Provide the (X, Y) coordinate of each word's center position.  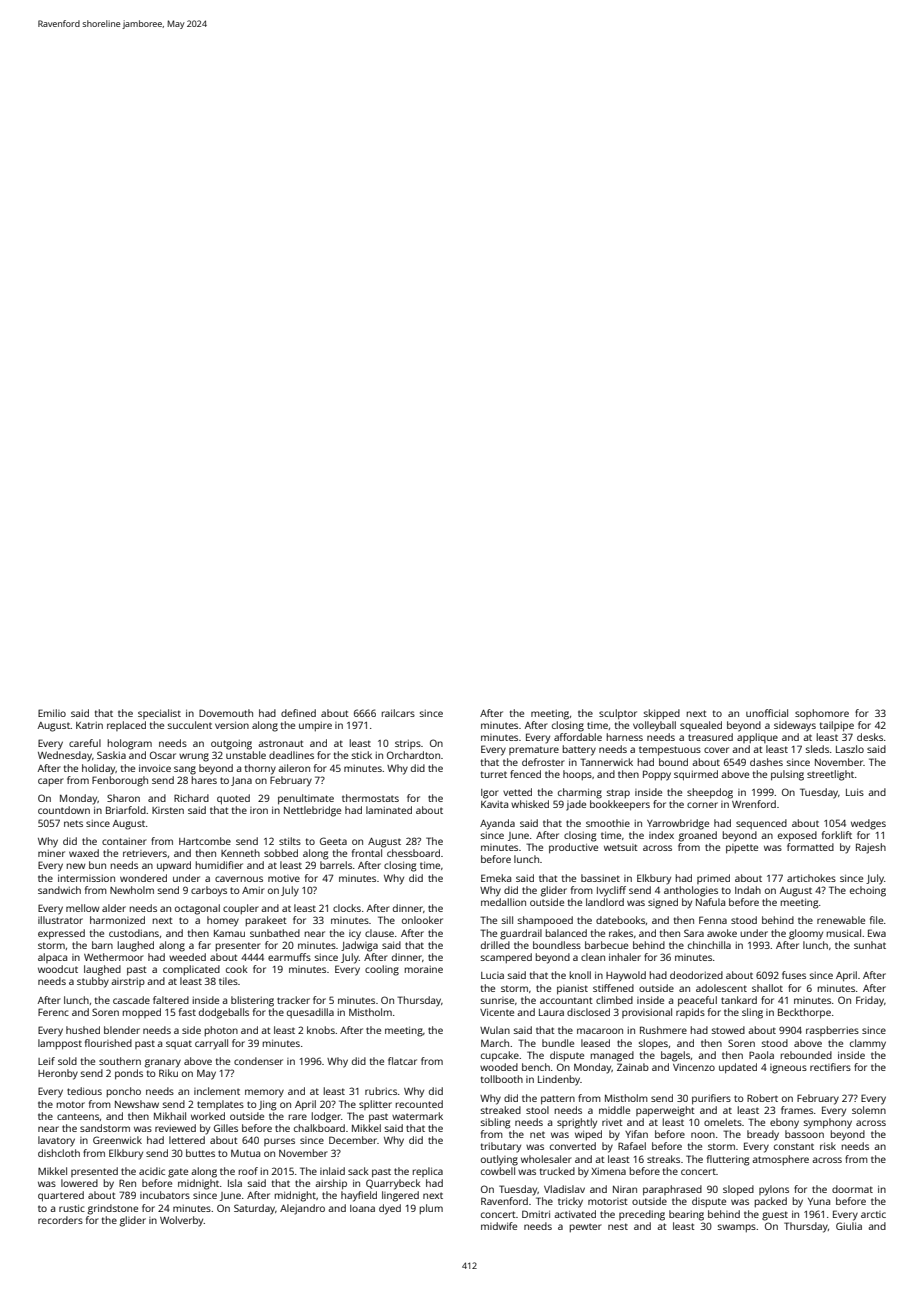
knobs (321, 1030)
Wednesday (65, 756)
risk (828, 1146)
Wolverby (182, 1221)
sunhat (870, 945)
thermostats (370, 798)
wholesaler (546, 1159)
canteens (78, 1116)
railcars (398, 713)
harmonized (117, 920)
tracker (293, 1000)
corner (702, 805)
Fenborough (120, 781)
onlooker (422, 920)
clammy (868, 1044)
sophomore (822, 714)
